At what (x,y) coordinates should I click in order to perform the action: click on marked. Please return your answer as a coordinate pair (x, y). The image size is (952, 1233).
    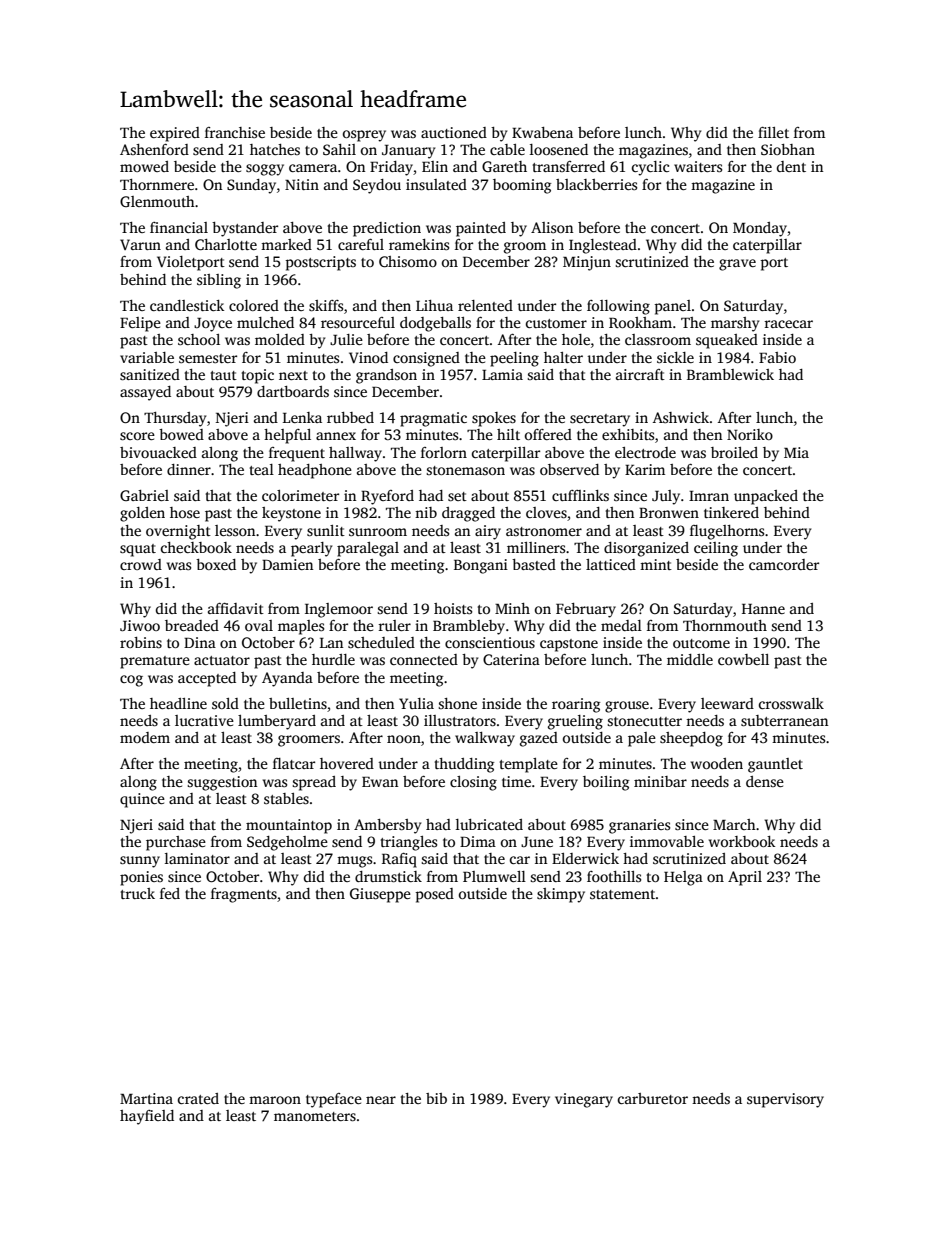
    Looking at the image, I should click on (286, 244).
